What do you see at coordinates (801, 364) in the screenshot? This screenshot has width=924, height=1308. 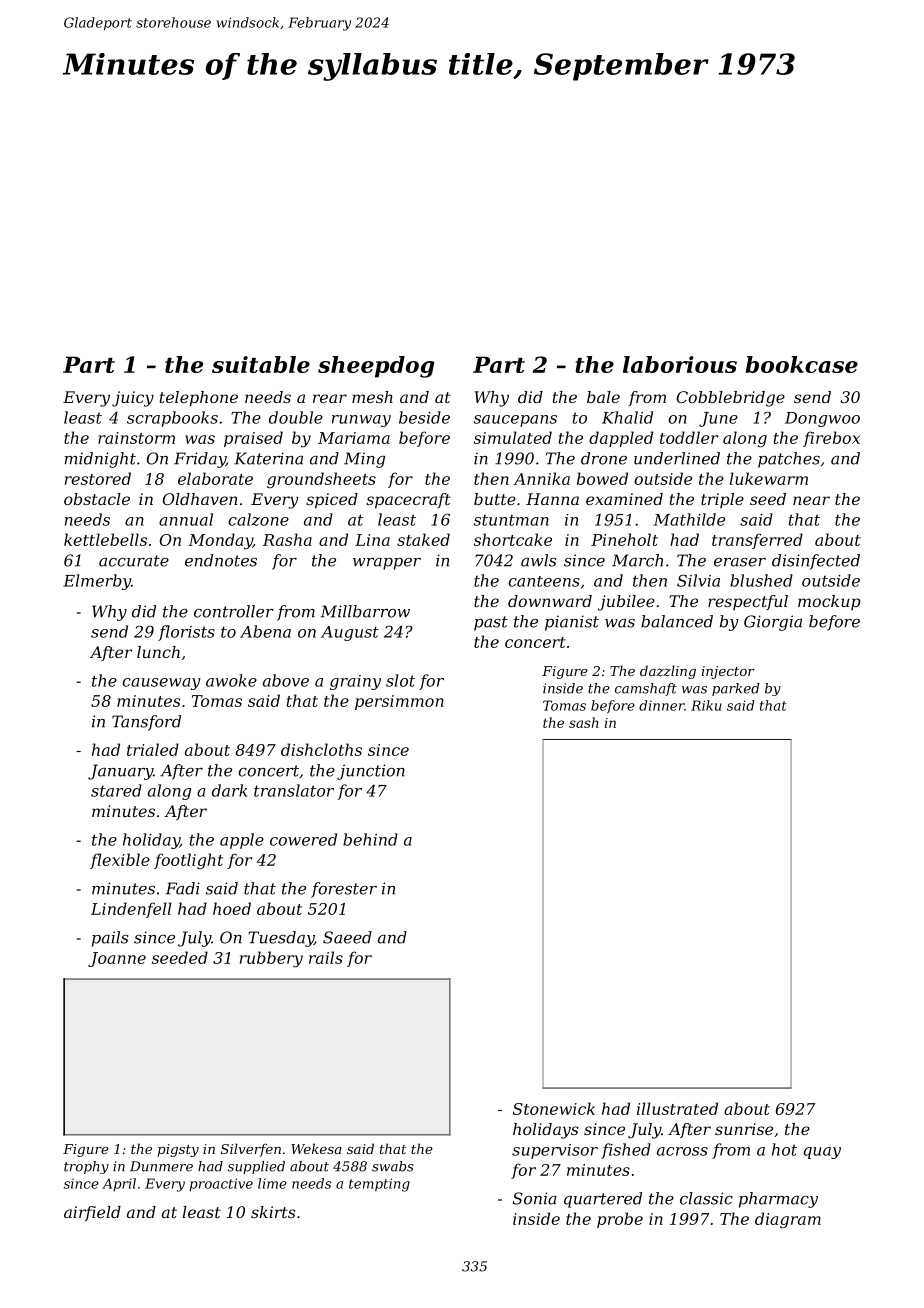 I see `bookcase` at bounding box center [801, 364].
